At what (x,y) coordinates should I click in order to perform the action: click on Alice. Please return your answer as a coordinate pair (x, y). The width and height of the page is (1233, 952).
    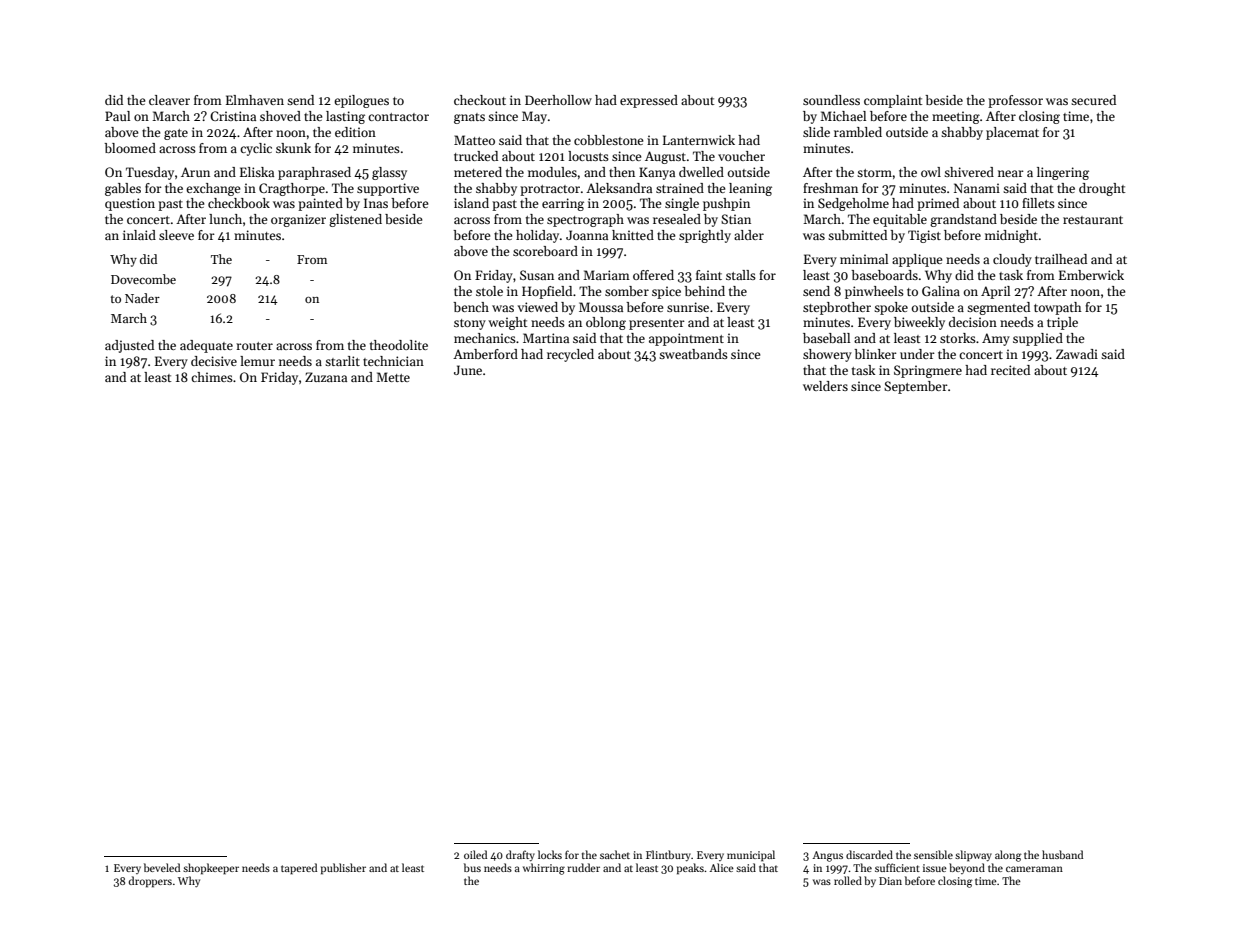
    Looking at the image, I should click on (721, 867).
